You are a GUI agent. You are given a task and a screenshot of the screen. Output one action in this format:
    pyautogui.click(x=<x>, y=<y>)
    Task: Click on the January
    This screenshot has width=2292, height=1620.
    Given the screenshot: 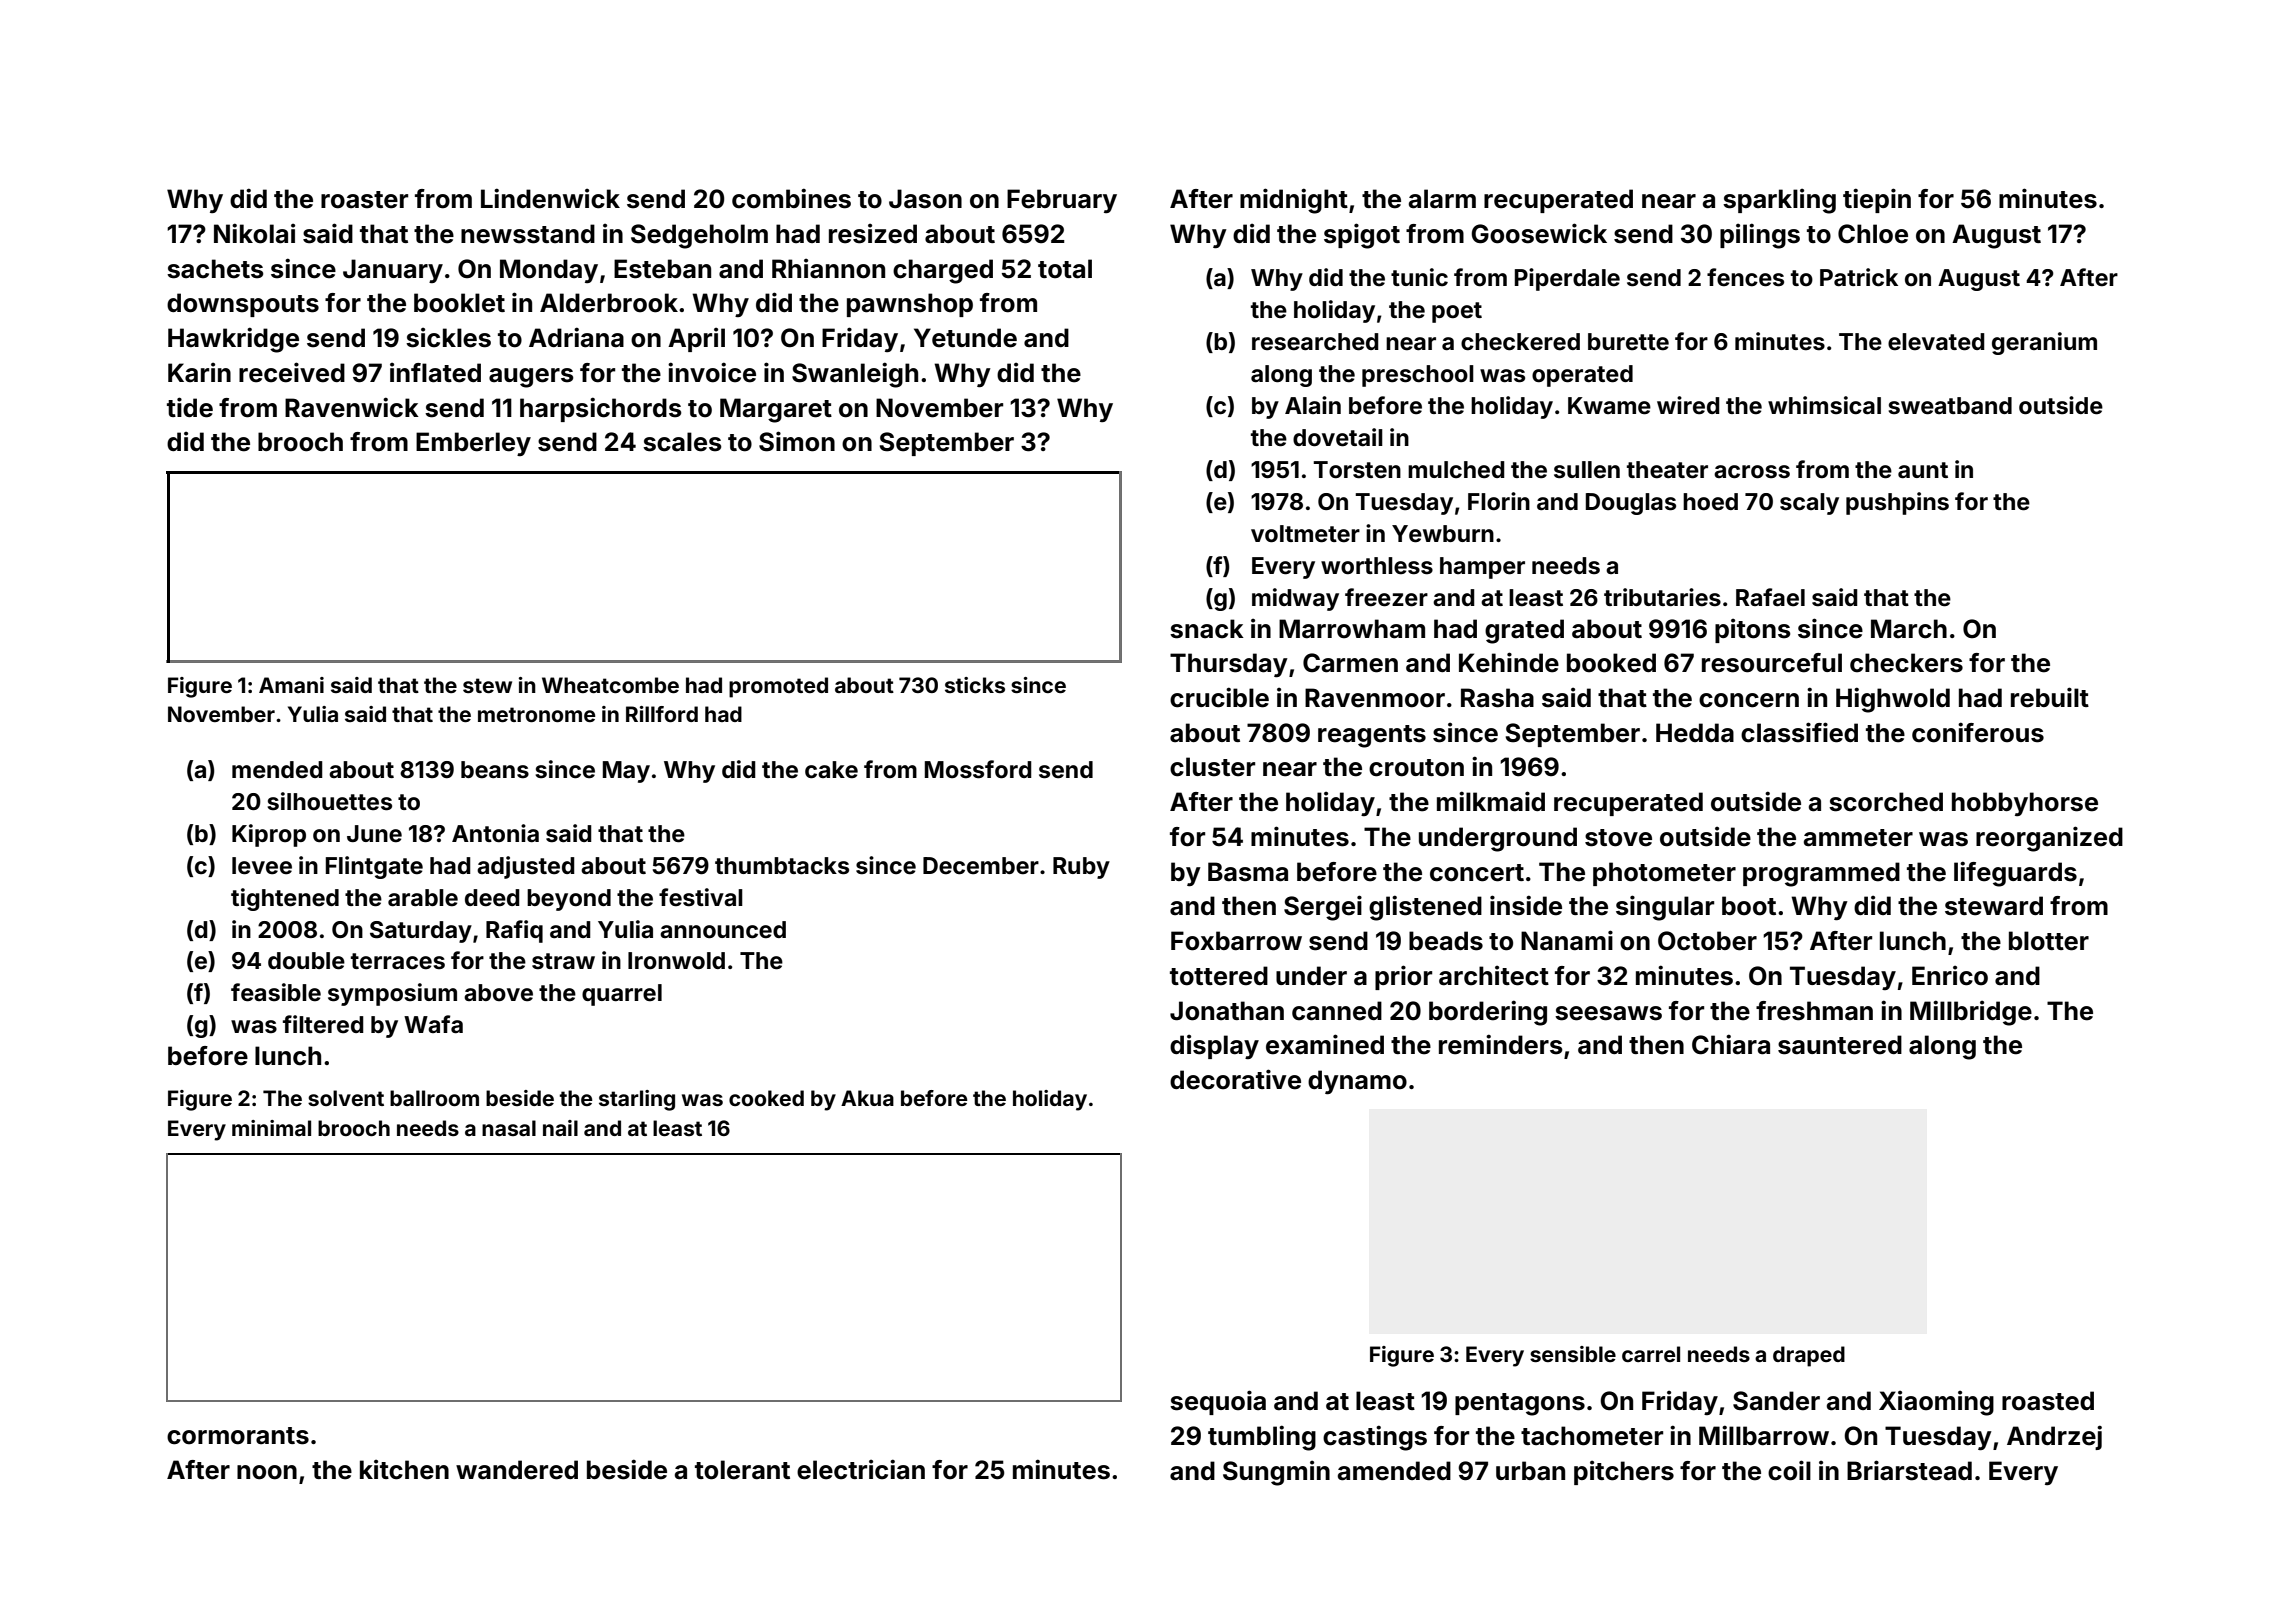 What is the action you would take?
    pyautogui.click(x=393, y=271)
